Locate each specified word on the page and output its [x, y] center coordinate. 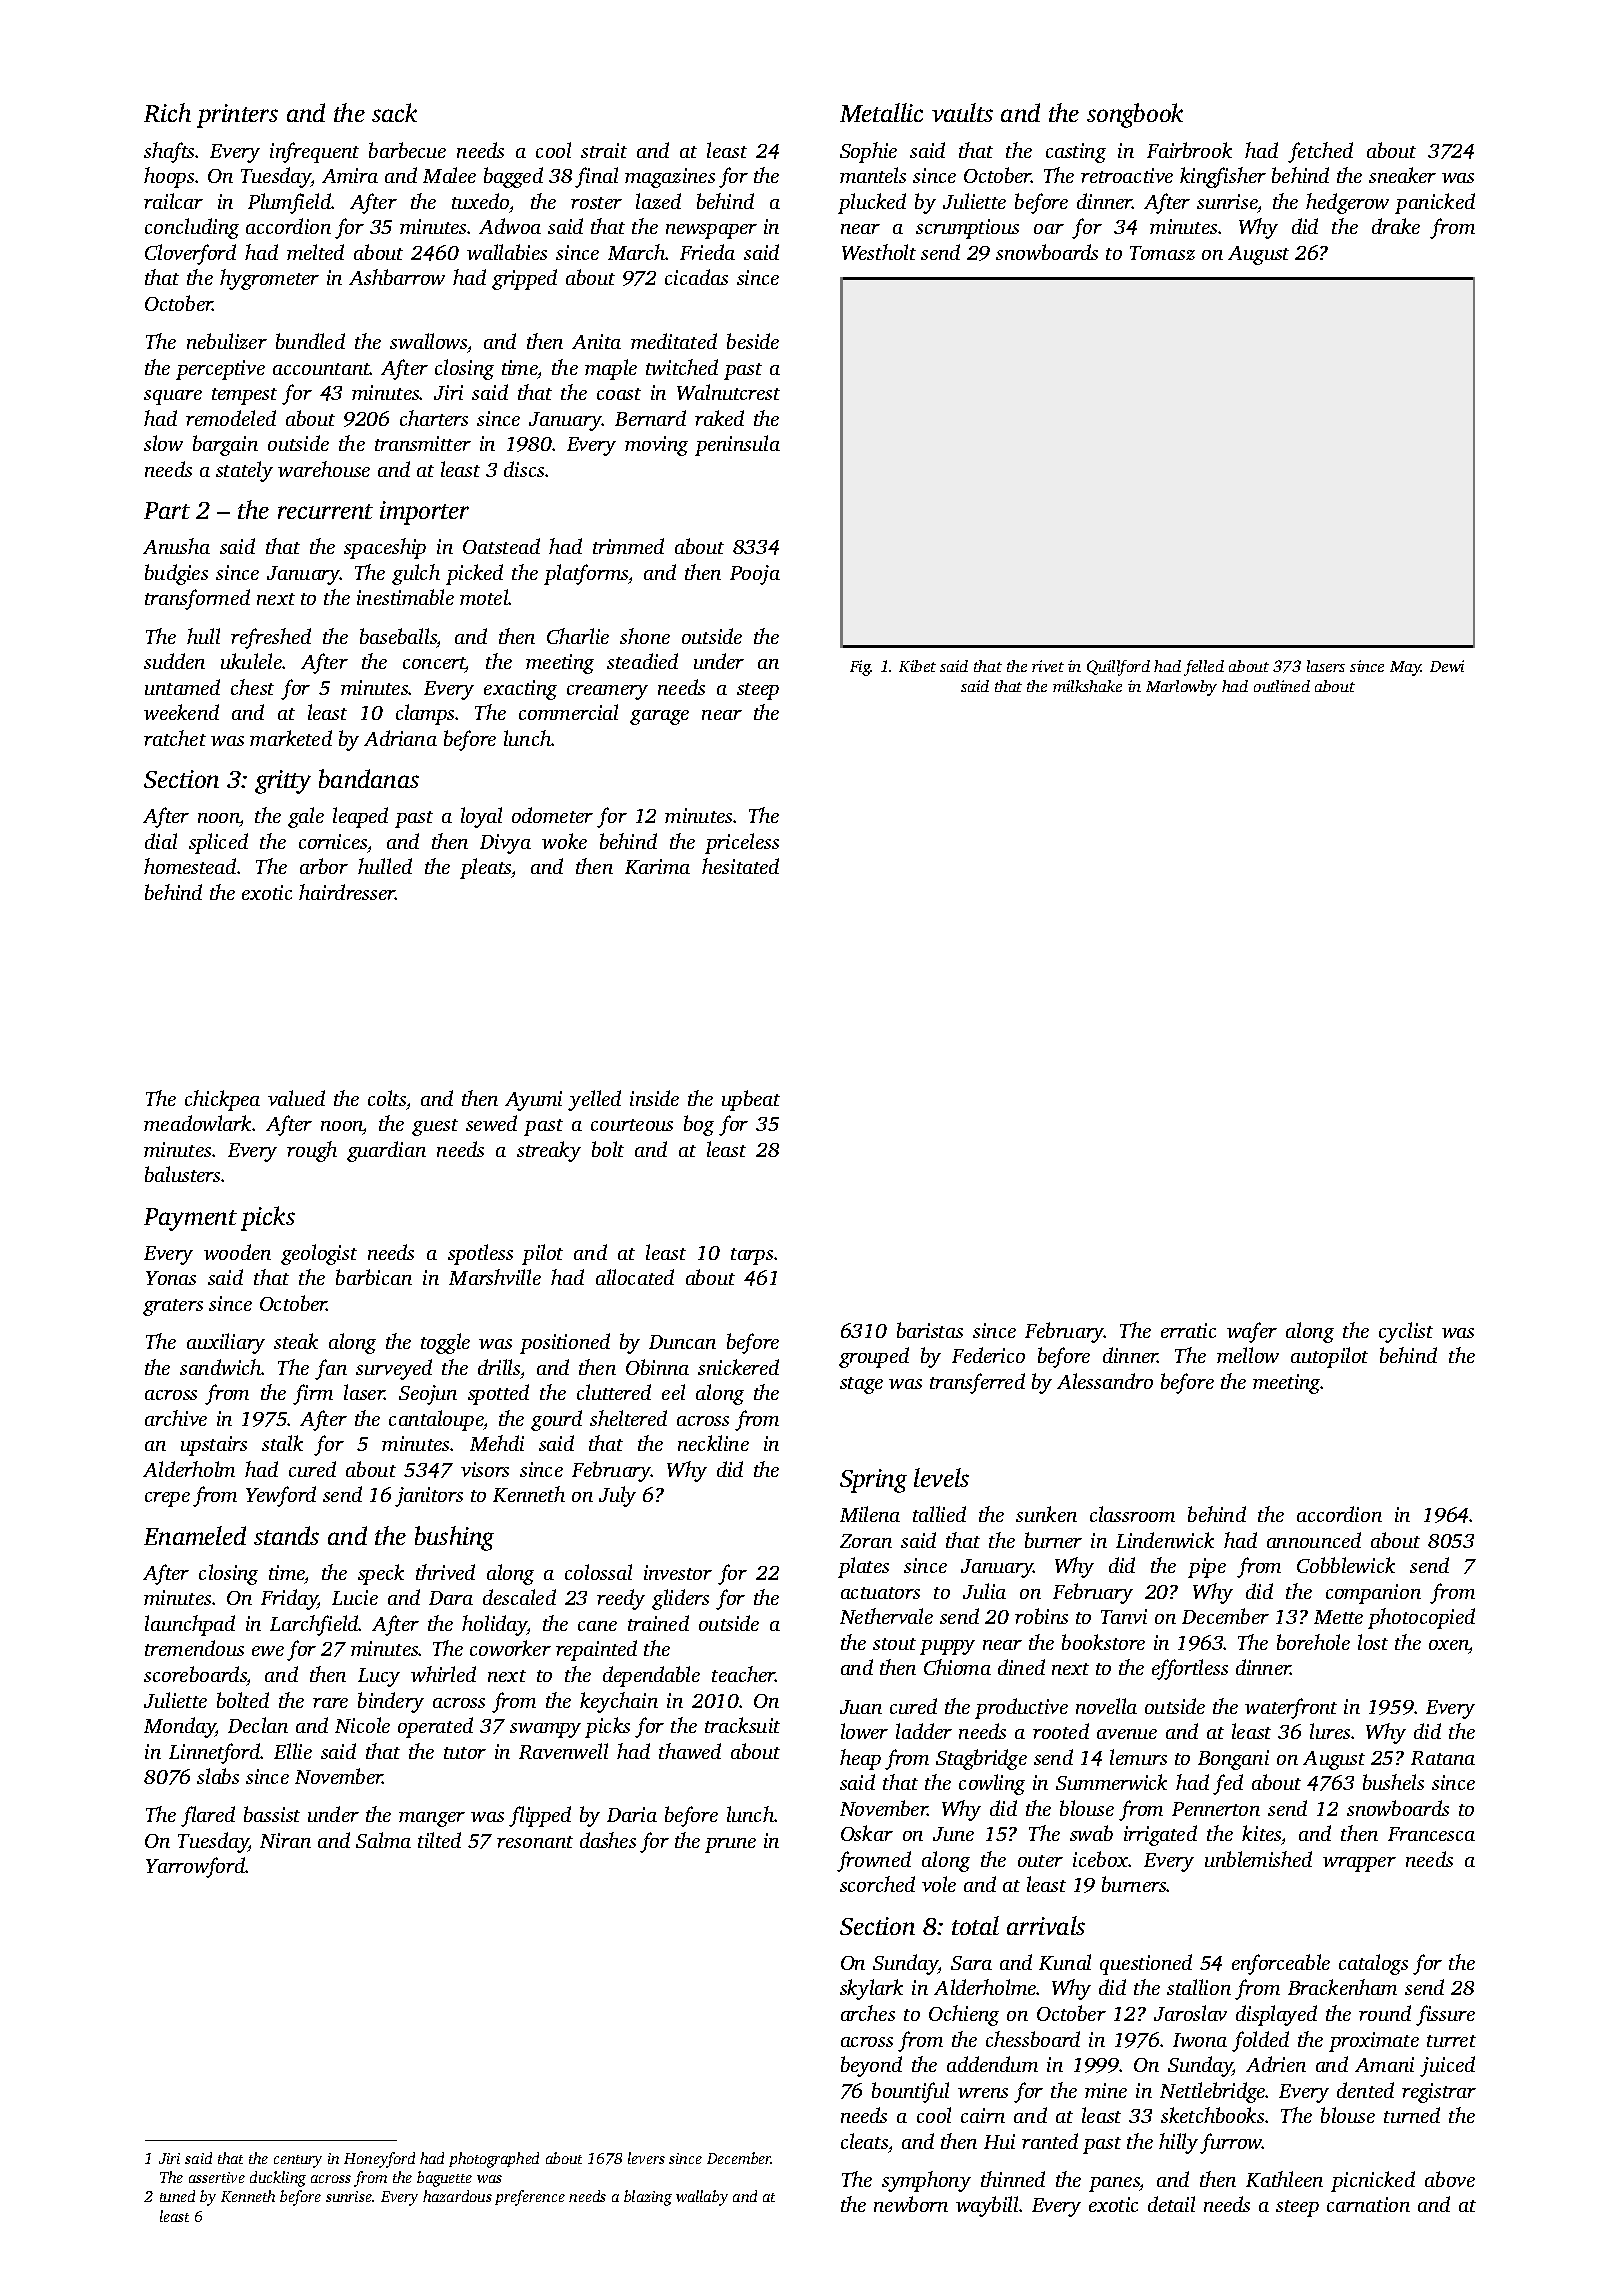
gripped [524, 279]
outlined [1282, 686]
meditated [674, 341]
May [1406, 668]
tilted [439, 1840]
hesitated [740, 866]
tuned [177, 2196]
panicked [1435, 203]
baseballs [398, 636]
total [975, 1925]
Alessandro [1105, 1381]
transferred [977, 1383]
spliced [218, 843]
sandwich [221, 1367]
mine [1106, 2090]
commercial [568, 712]
